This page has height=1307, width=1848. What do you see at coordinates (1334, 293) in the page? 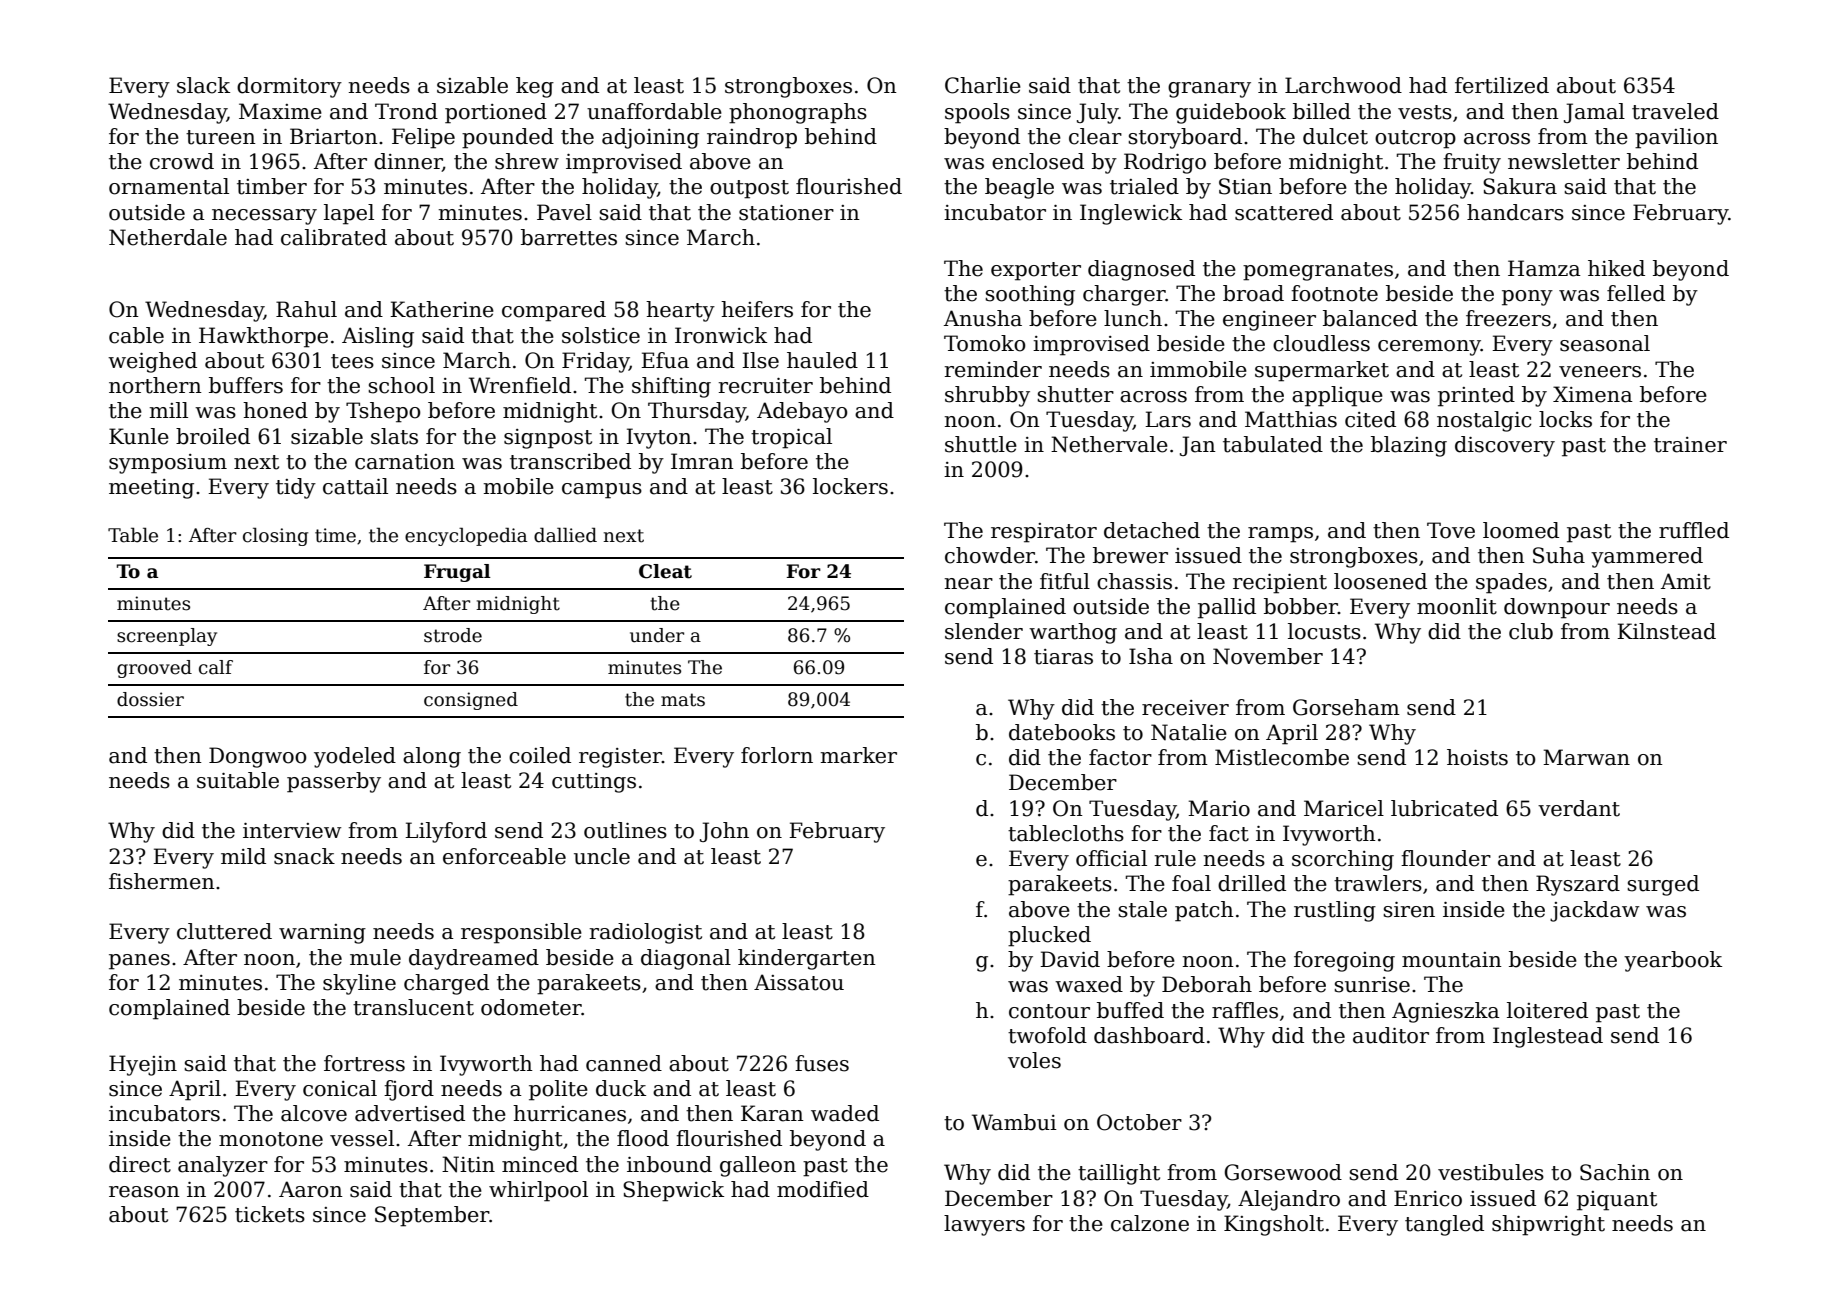
I see `footnote` at bounding box center [1334, 293].
